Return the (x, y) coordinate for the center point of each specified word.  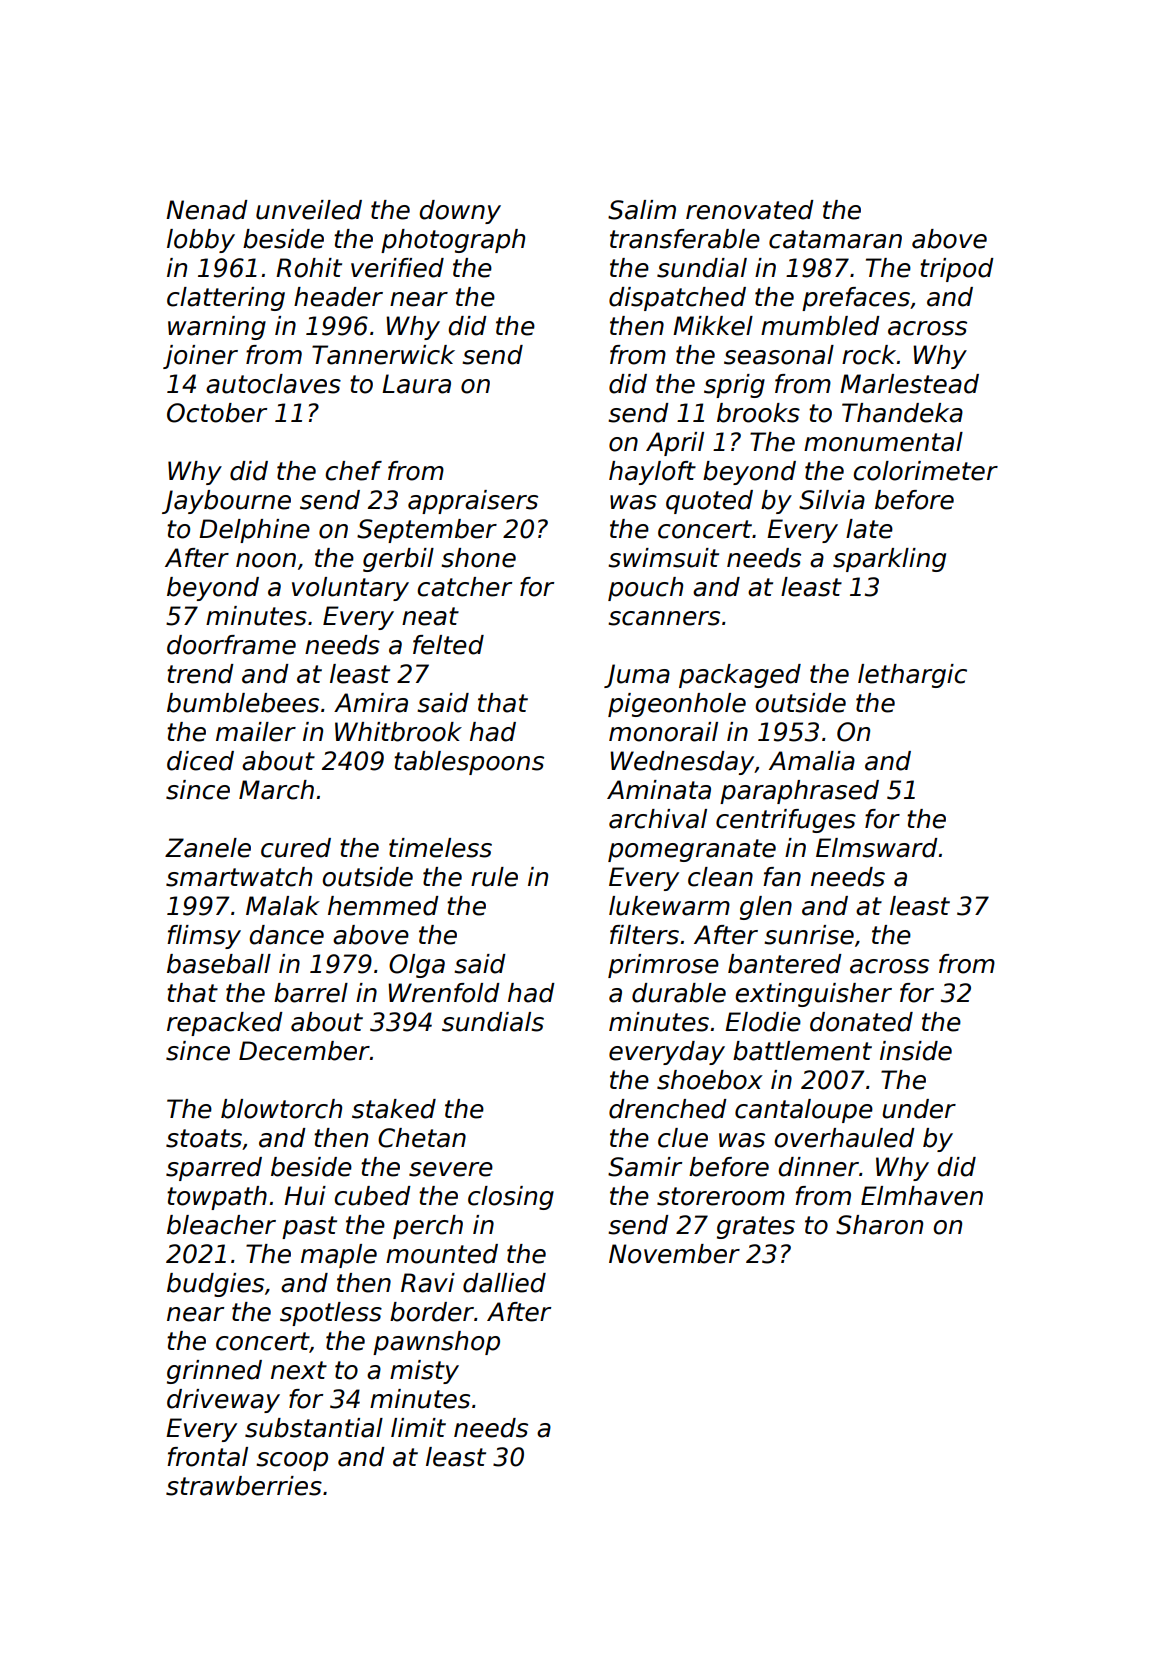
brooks (758, 413)
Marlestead (909, 384)
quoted (709, 502)
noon (266, 560)
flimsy (204, 937)
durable (679, 993)
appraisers (473, 502)
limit (418, 1427)
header (338, 297)
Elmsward (877, 848)
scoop (292, 1461)
